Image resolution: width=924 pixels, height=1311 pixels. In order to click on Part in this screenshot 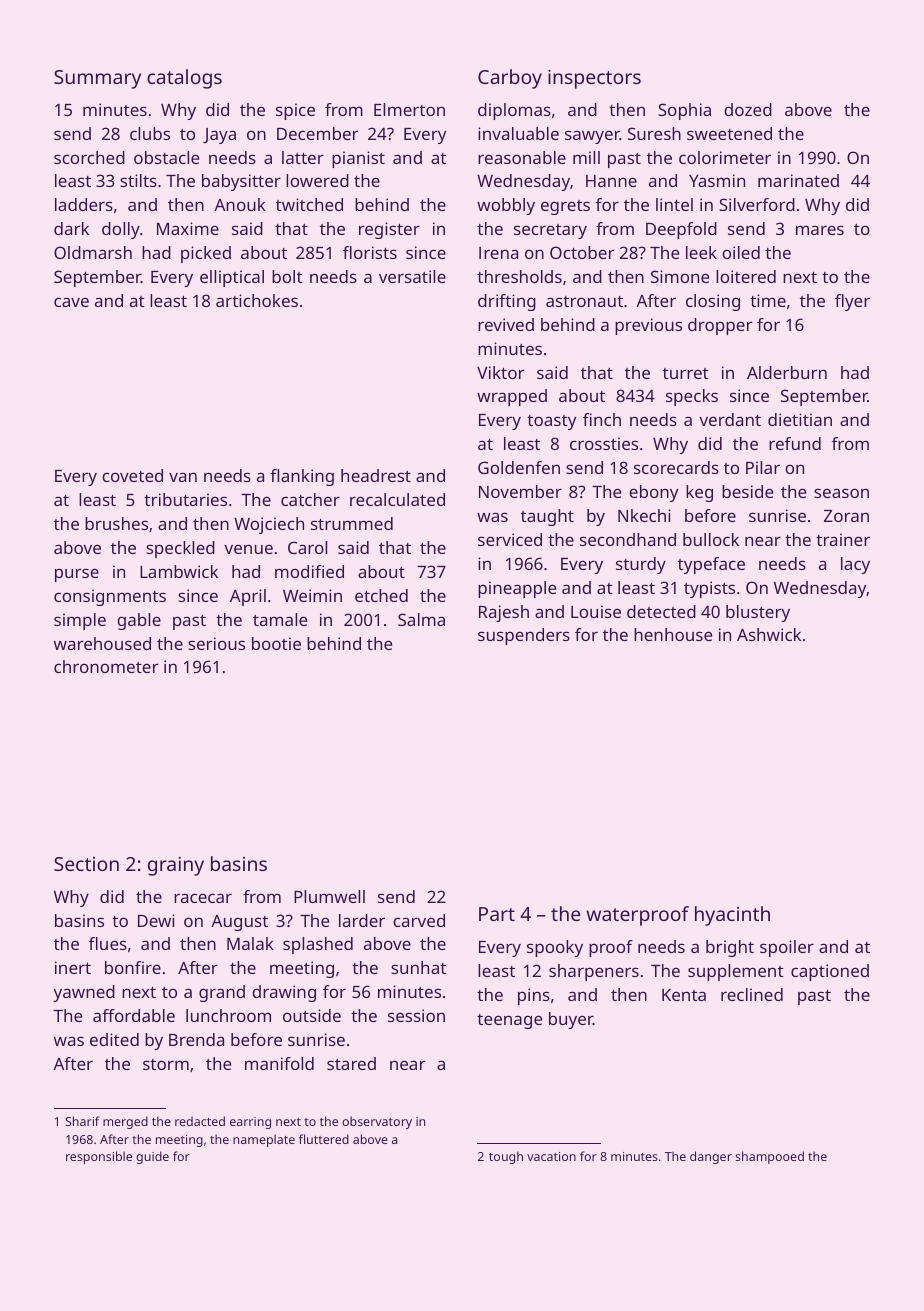, I will do `click(497, 914)`.
